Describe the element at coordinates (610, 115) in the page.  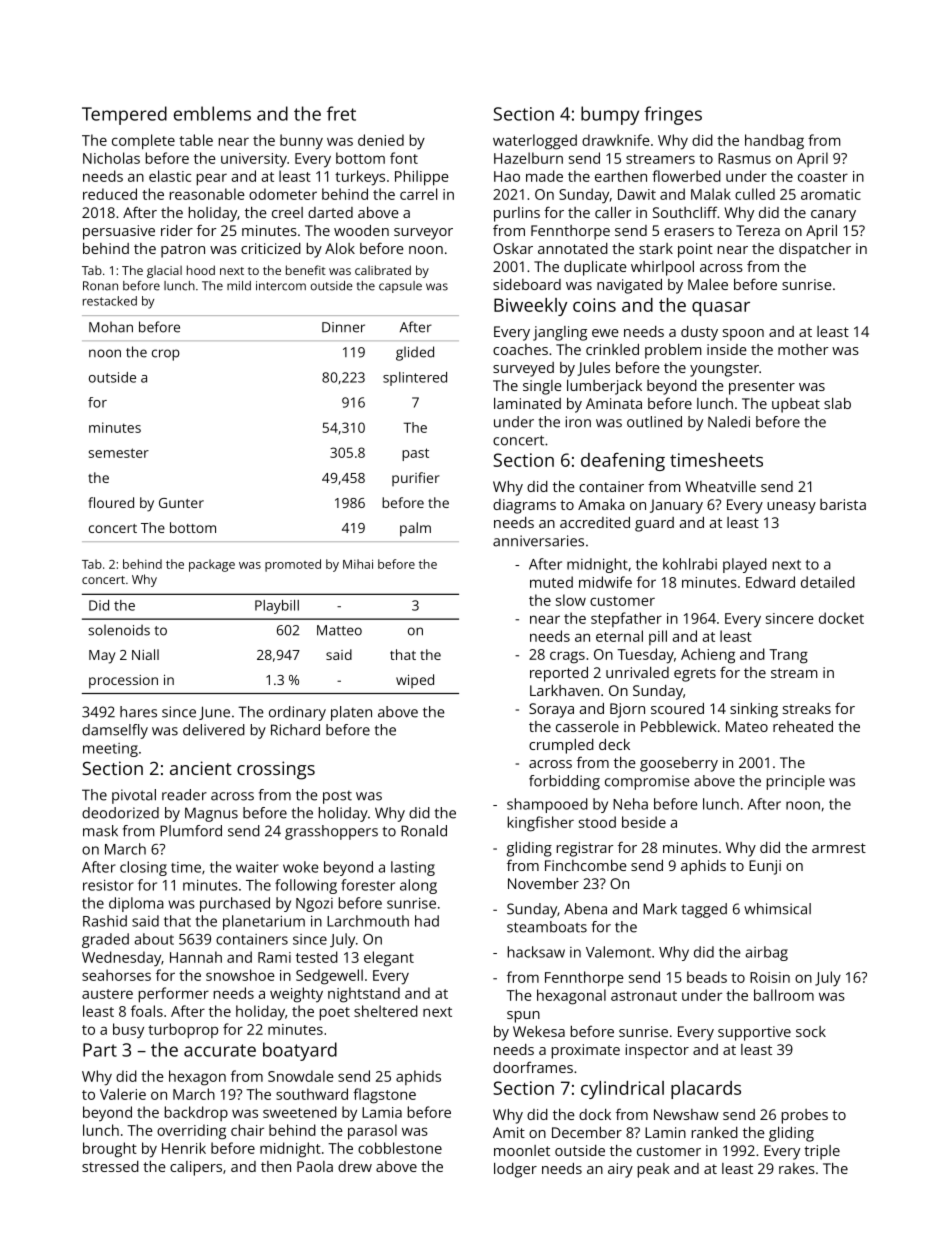
I see `bumpy` at that location.
